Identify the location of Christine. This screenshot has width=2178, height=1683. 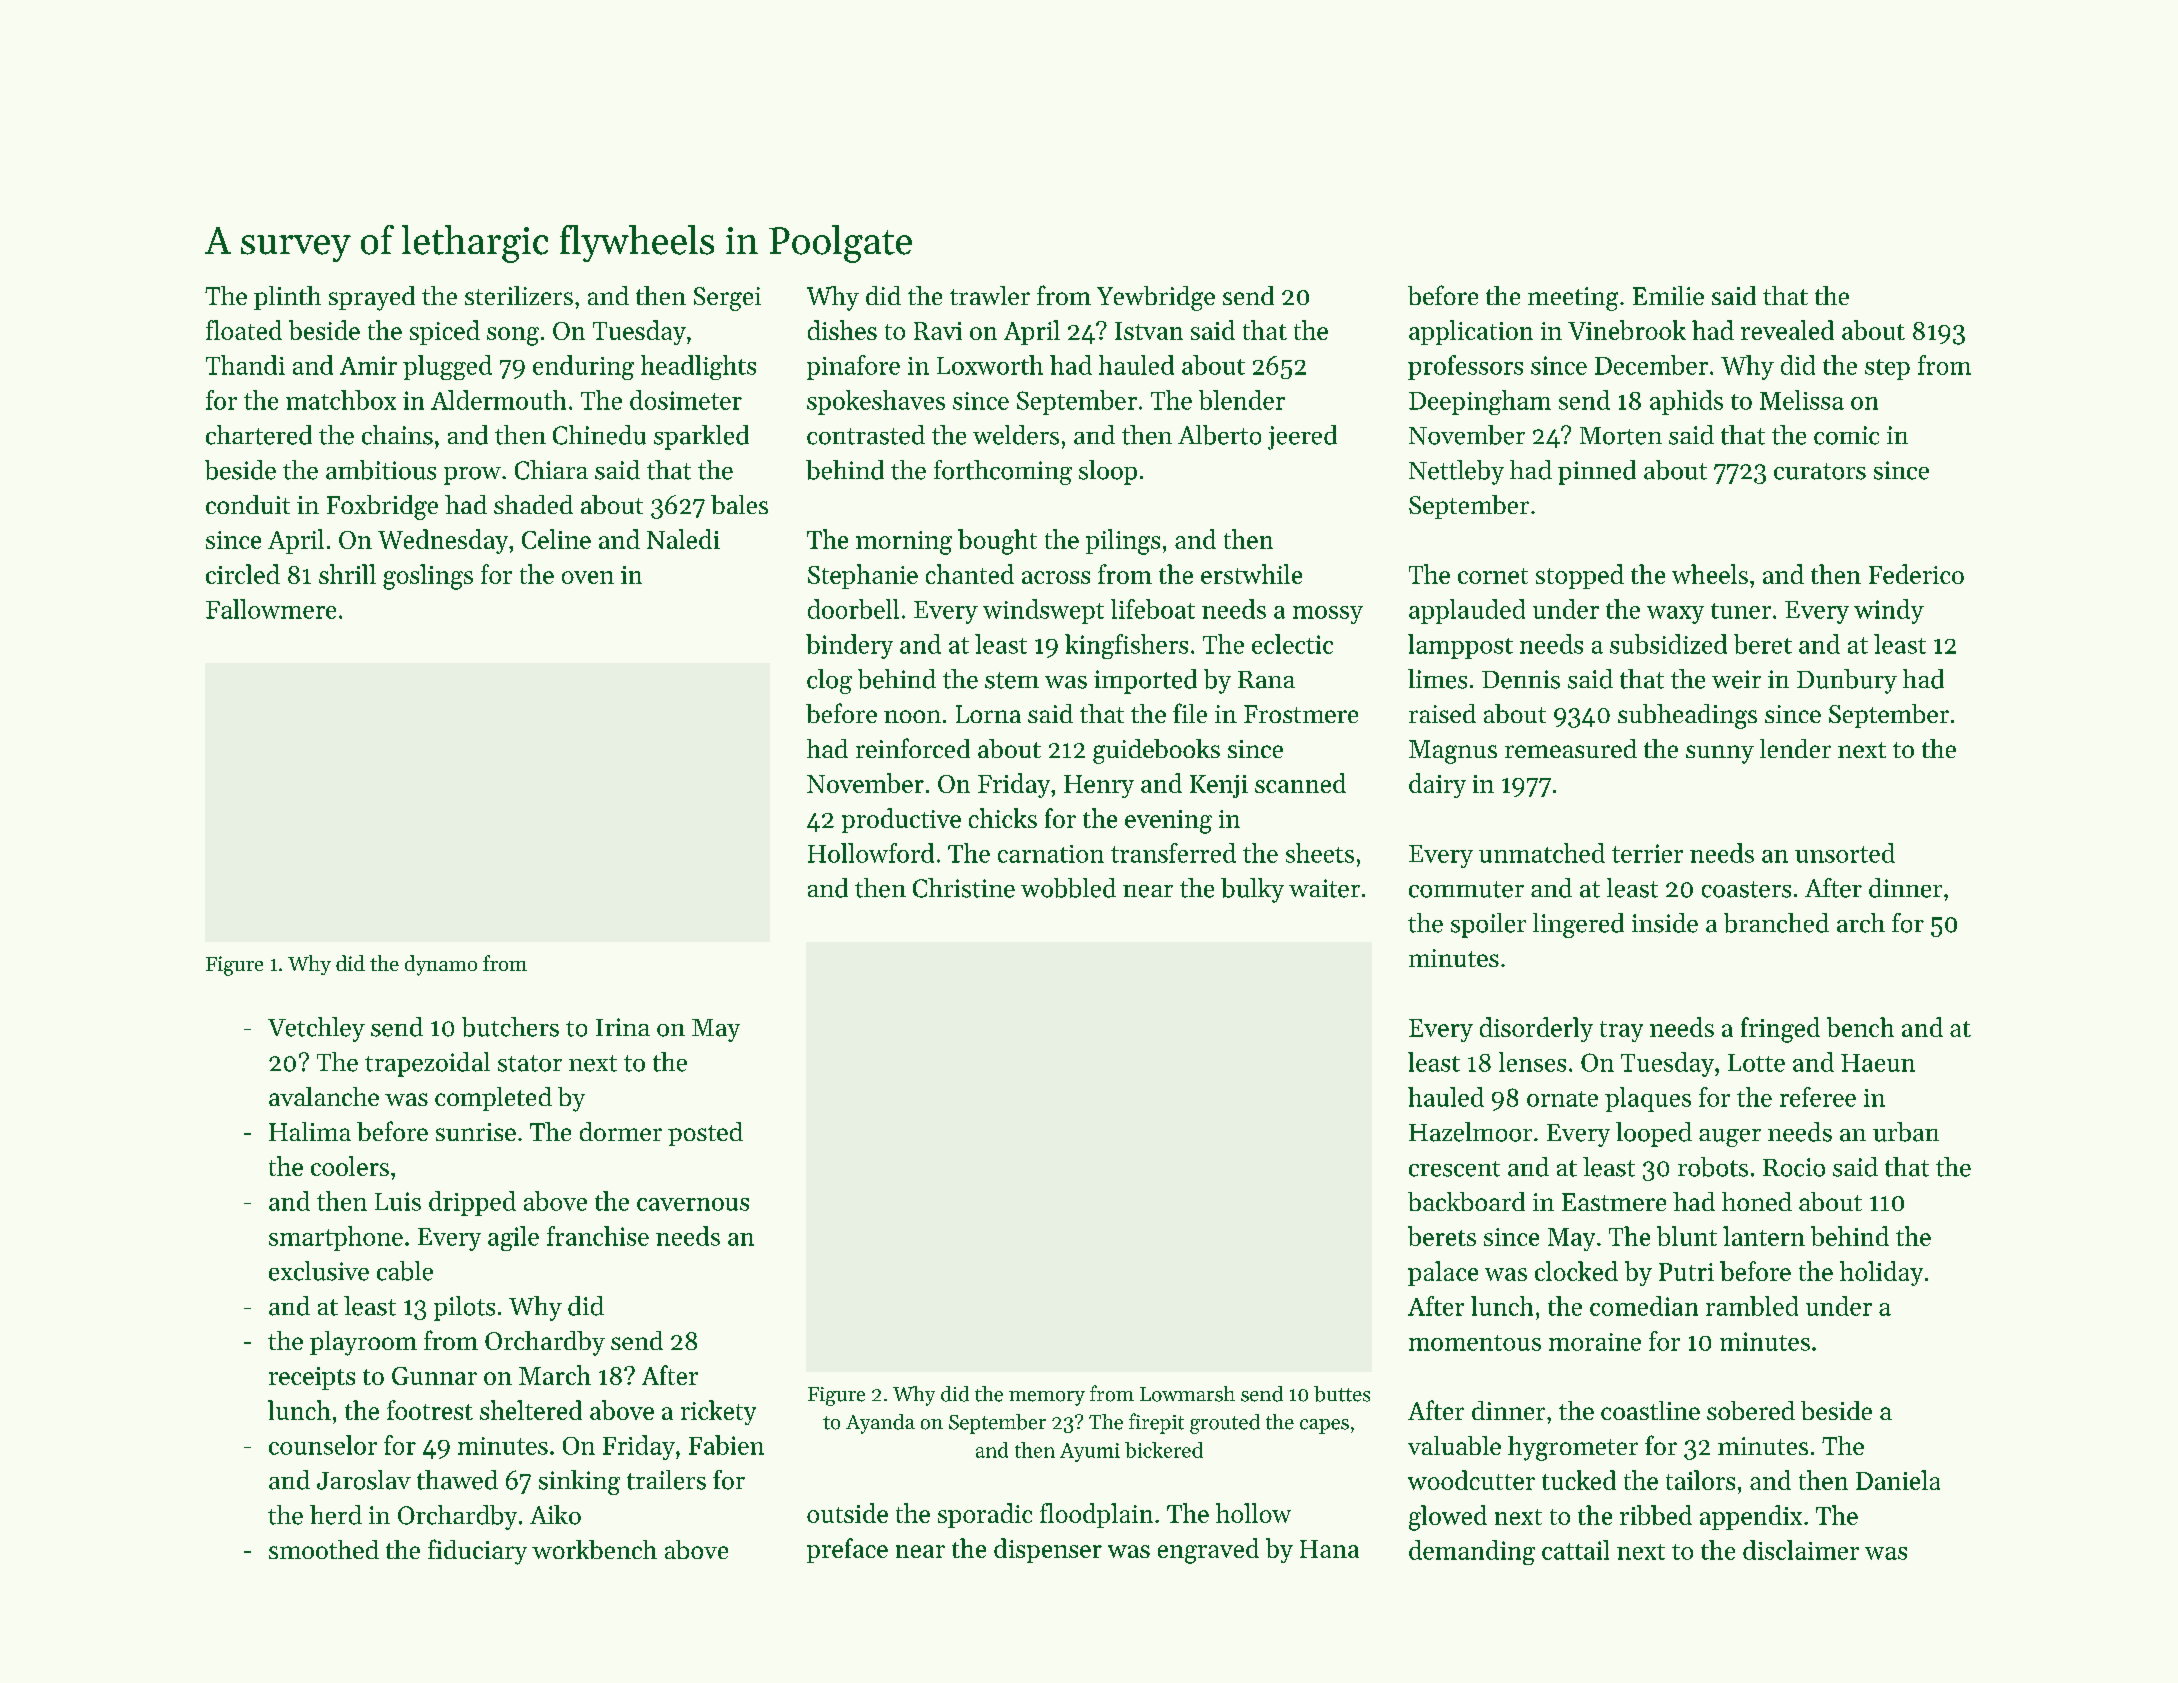
(964, 888).
